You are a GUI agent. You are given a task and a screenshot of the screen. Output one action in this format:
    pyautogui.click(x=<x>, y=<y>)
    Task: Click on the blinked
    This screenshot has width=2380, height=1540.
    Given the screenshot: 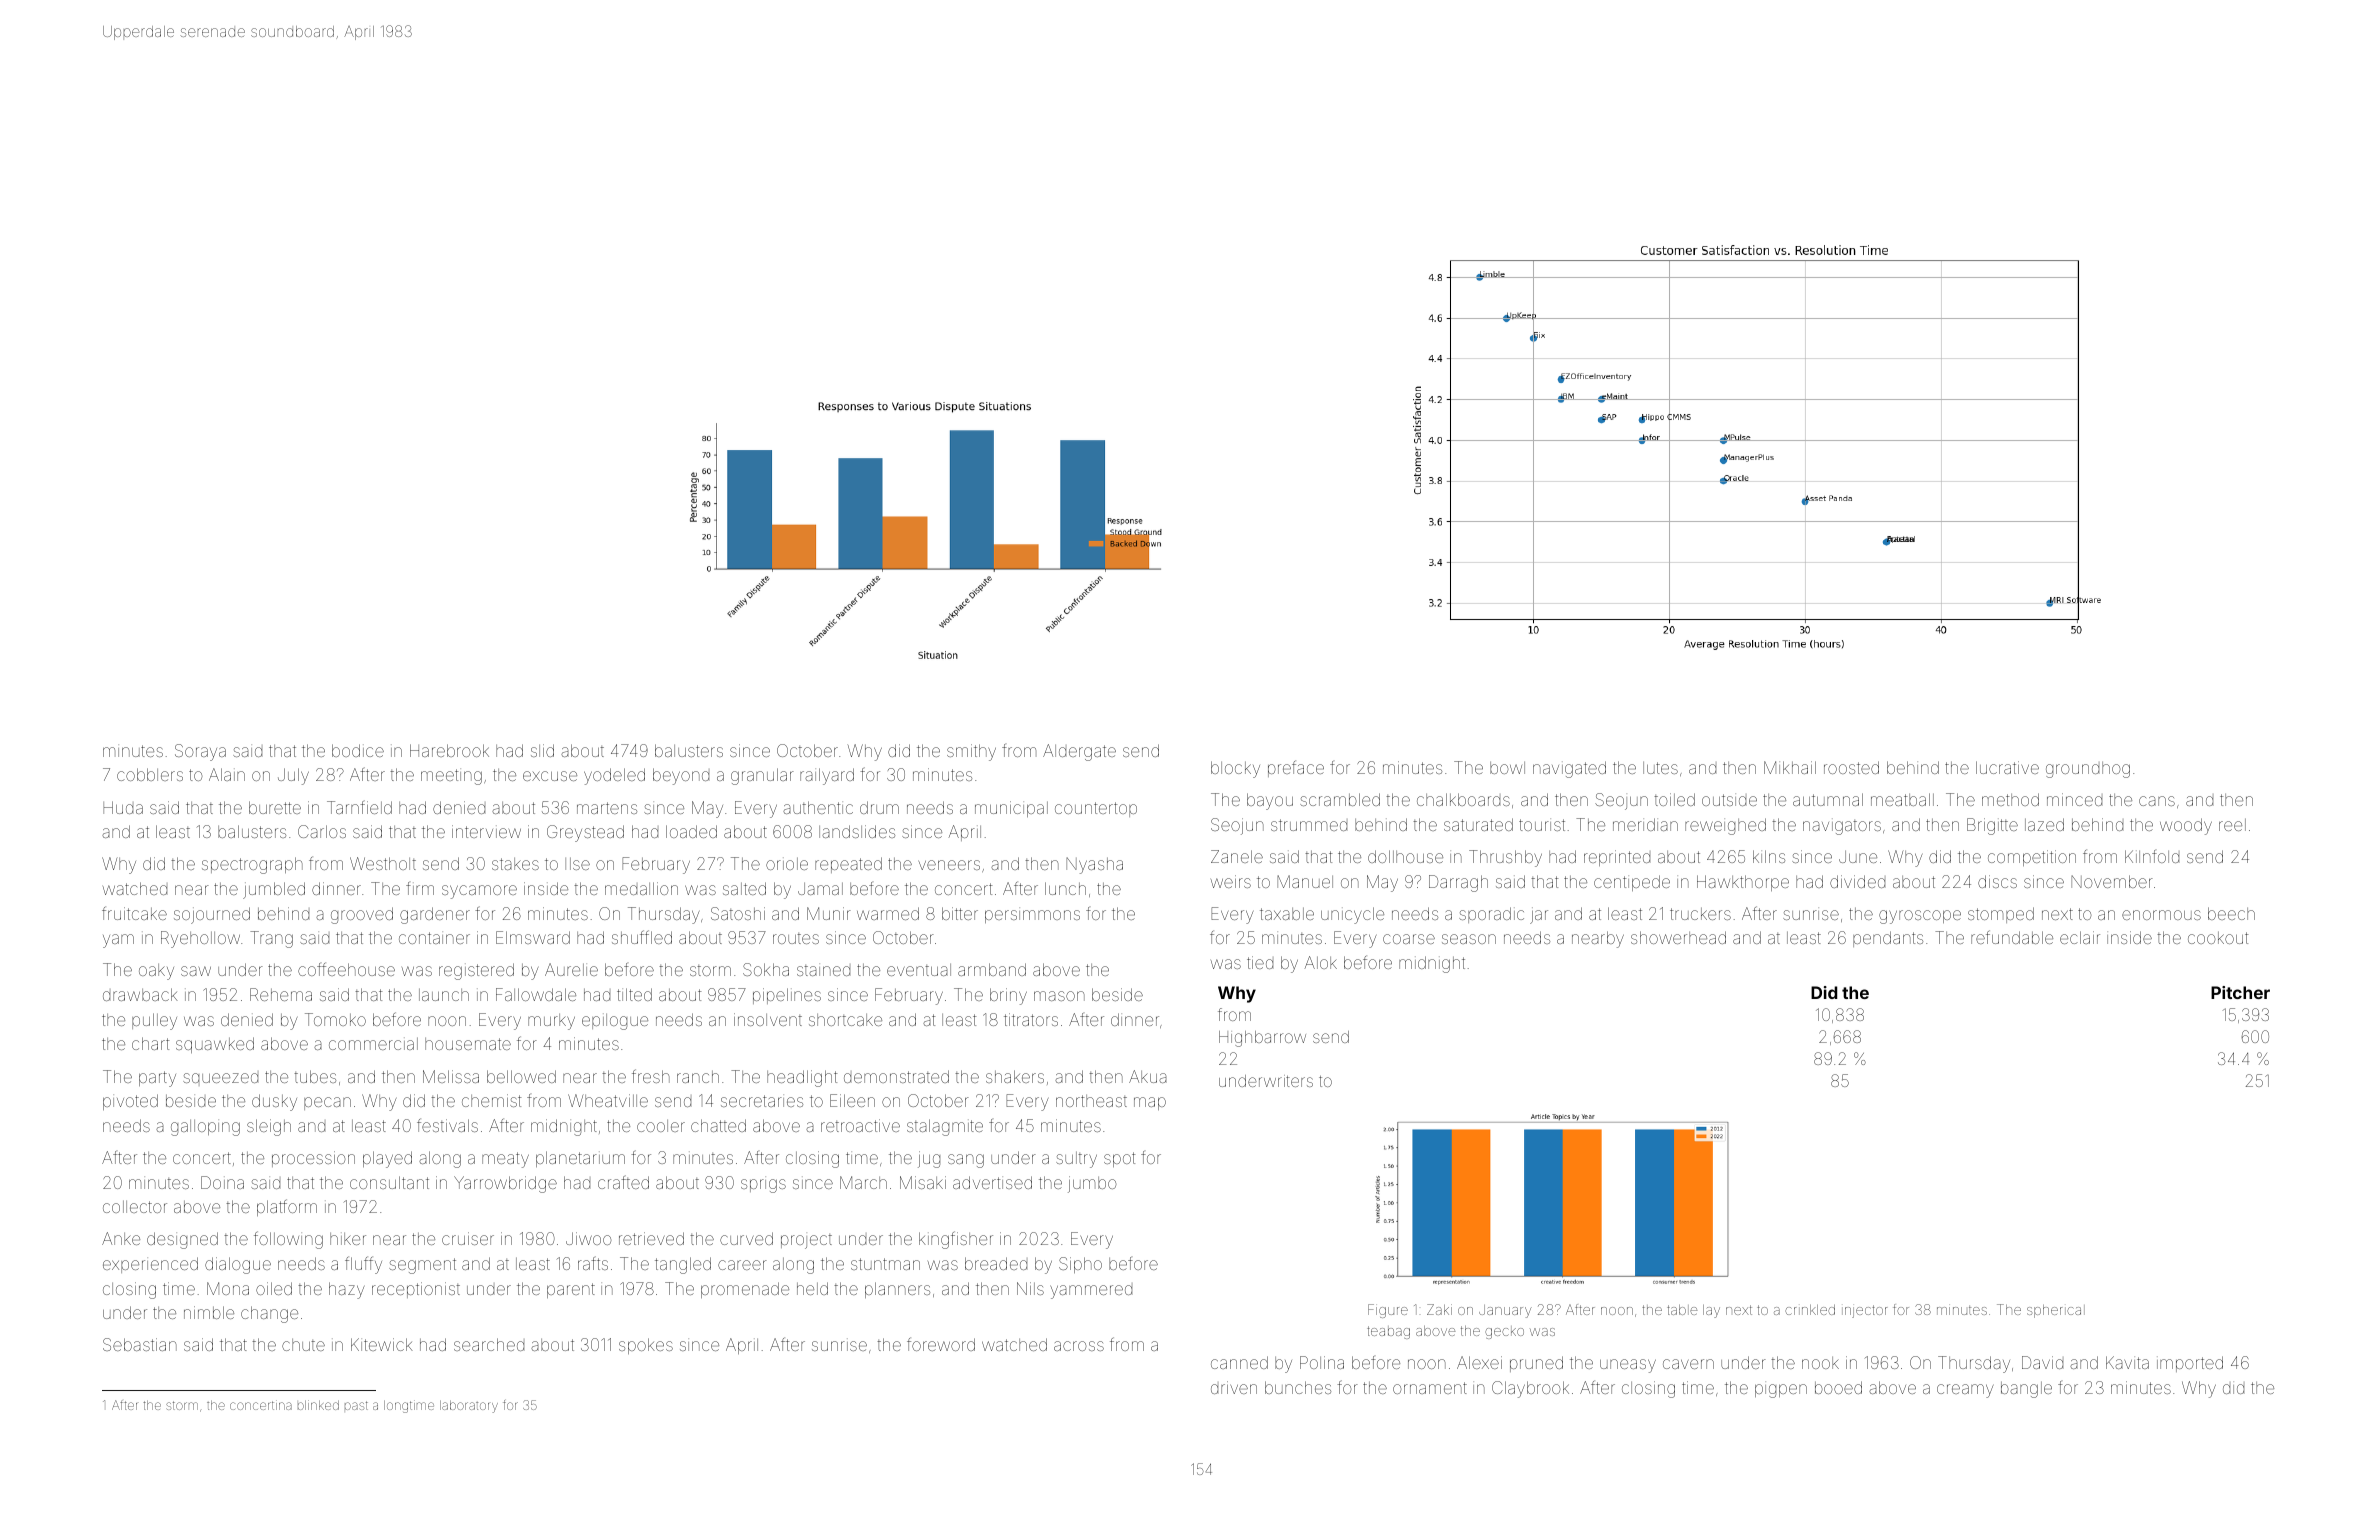 What is the action you would take?
    pyautogui.click(x=318, y=1405)
